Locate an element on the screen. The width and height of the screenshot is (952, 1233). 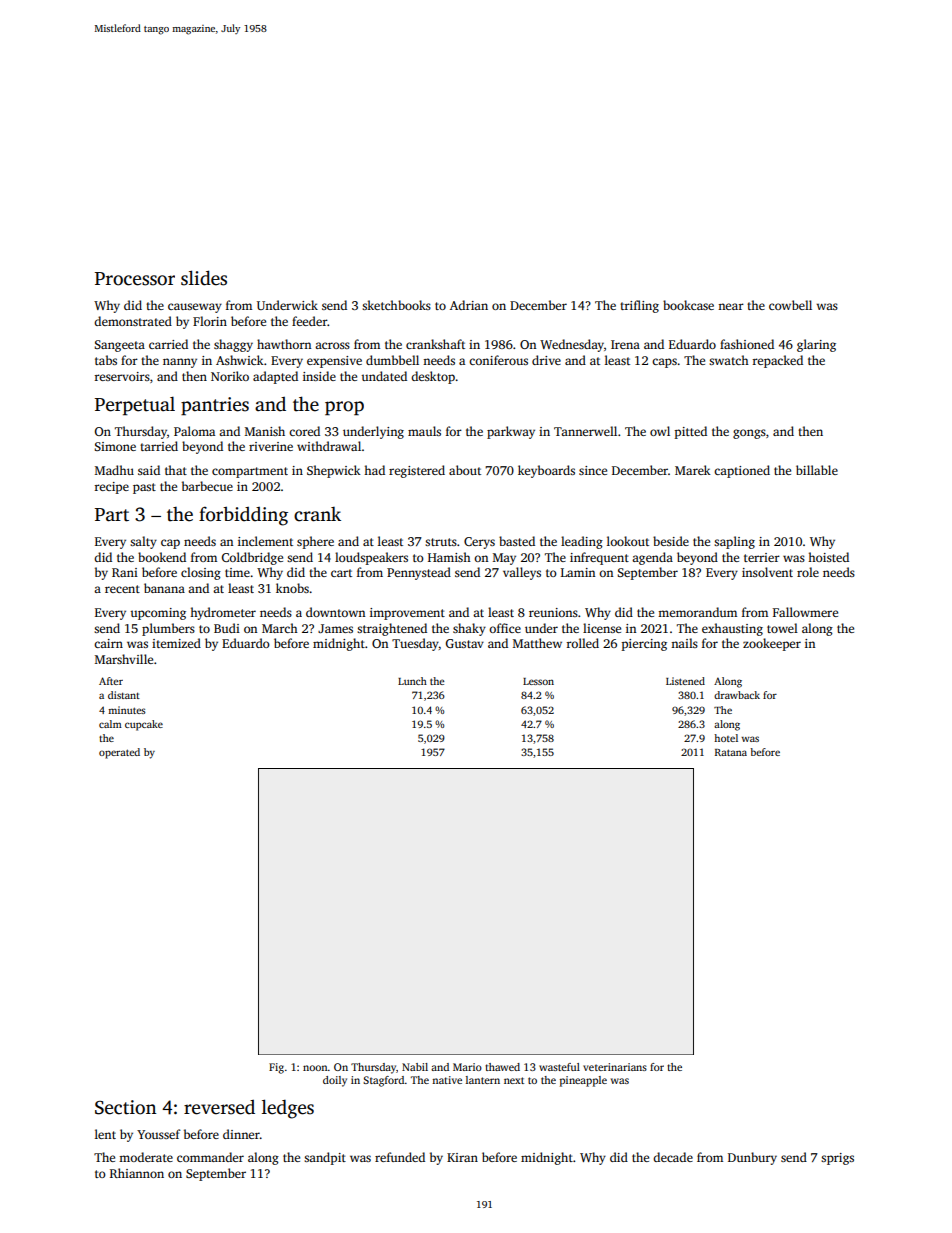
glaring is located at coordinates (816, 345).
